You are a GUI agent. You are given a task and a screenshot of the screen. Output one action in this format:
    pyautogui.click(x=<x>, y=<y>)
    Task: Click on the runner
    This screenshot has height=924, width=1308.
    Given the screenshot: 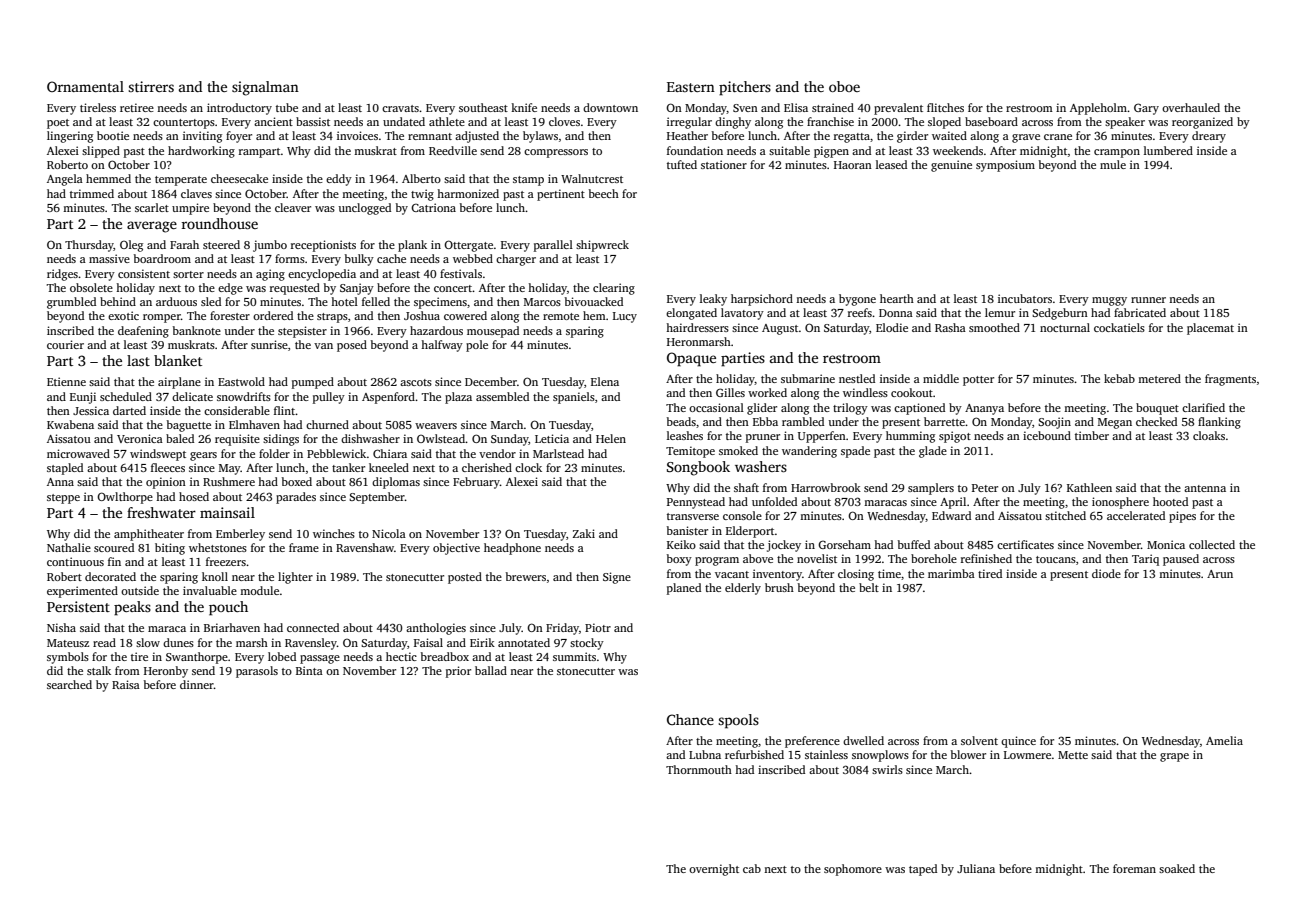 What is the action you would take?
    pyautogui.click(x=1148, y=300)
